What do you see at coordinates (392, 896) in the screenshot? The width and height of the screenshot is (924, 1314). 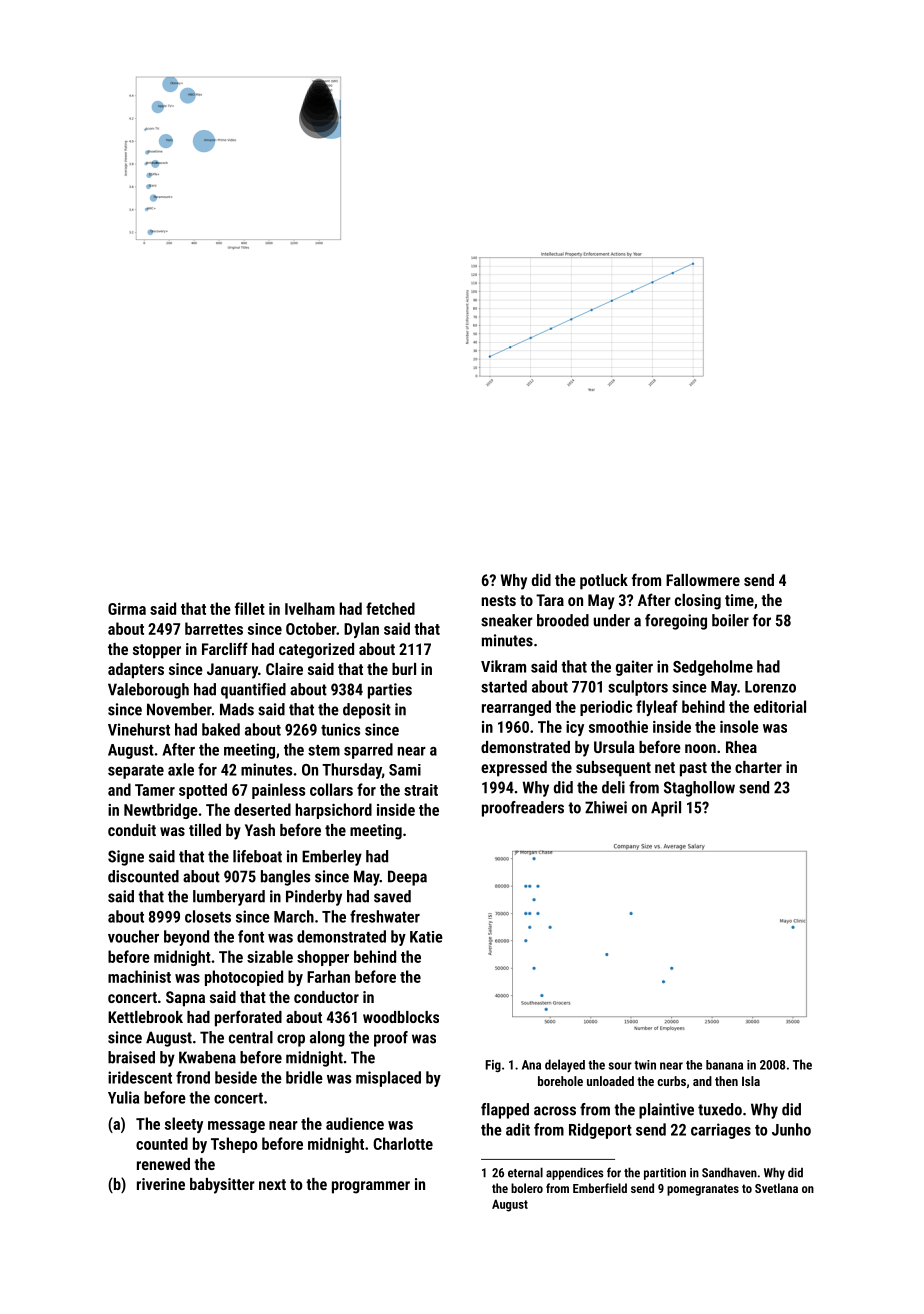 I see `saved` at bounding box center [392, 896].
